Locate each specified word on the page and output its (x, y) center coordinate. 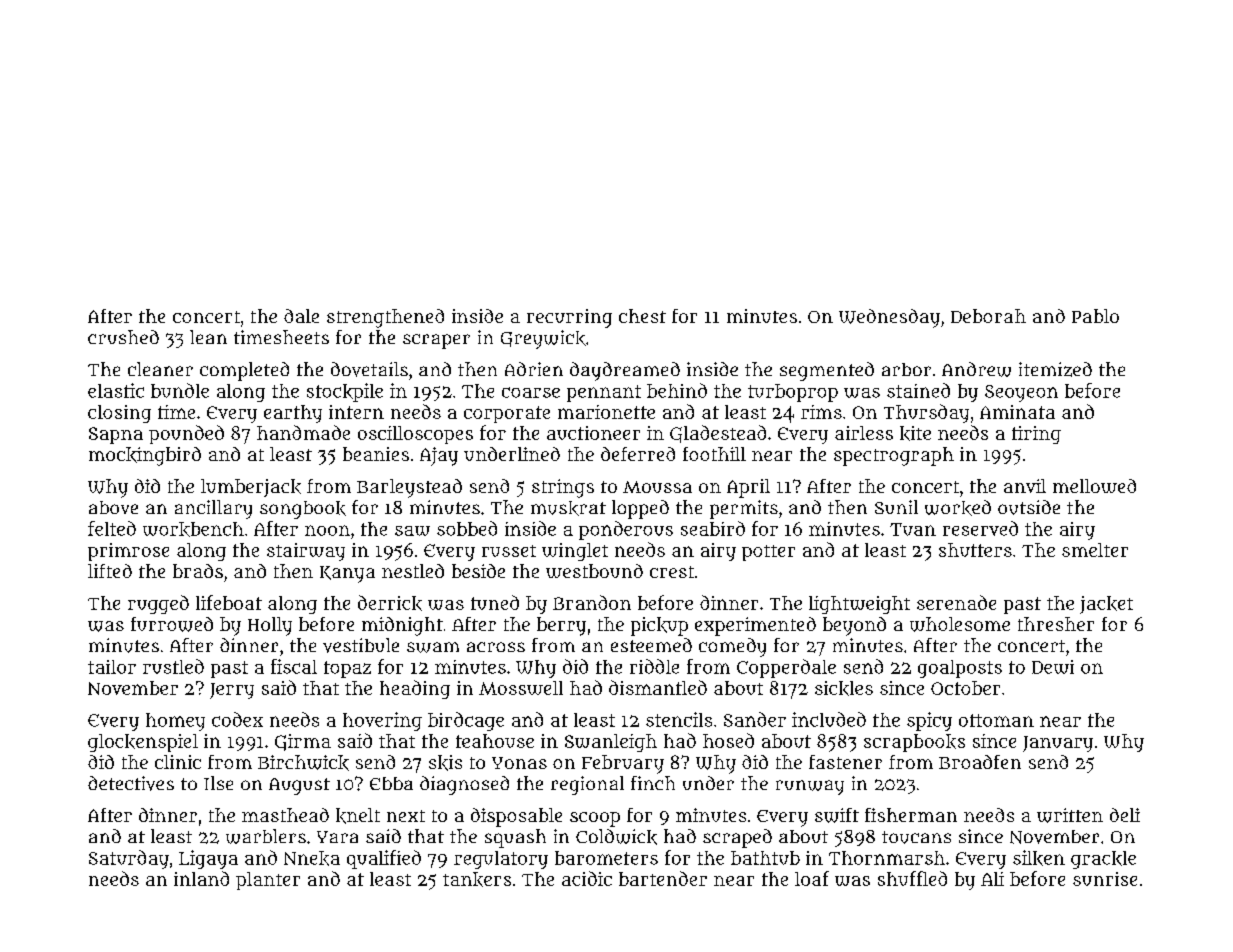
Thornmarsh (887, 858)
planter (268, 881)
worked (958, 508)
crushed (123, 337)
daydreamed (625, 371)
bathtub (765, 858)
